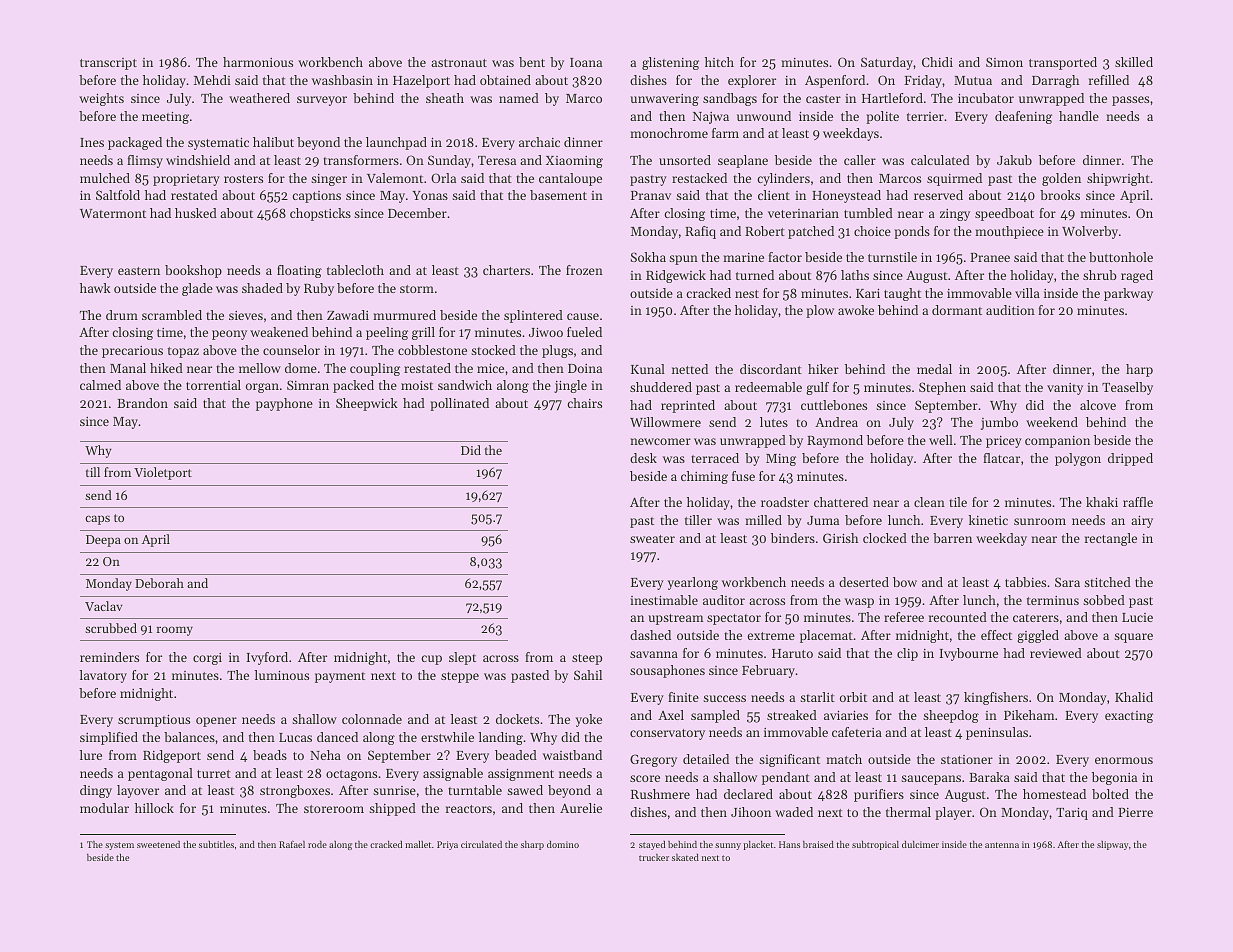 The image size is (1233, 952). What do you see at coordinates (1053, 600) in the screenshot?
I see `terminus` at bounding box center [1053, 600].
